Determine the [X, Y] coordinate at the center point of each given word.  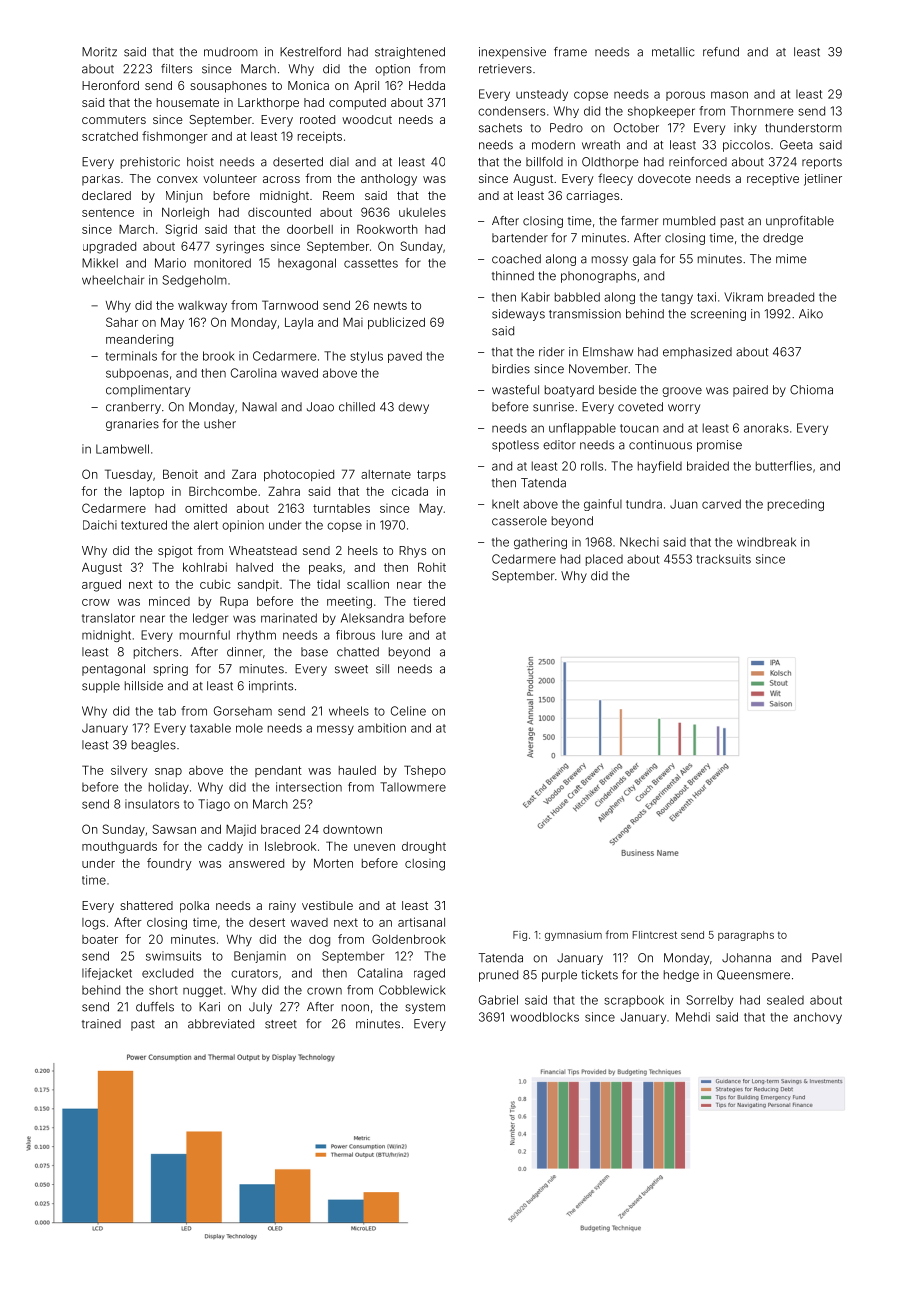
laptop [147, 492]
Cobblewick [412, 990]
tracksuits [723, 559]
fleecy [615, 179]
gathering [540, 543]
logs [93, 924]
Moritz [99, 52]
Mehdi [693, 1017]
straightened [410, 53]
